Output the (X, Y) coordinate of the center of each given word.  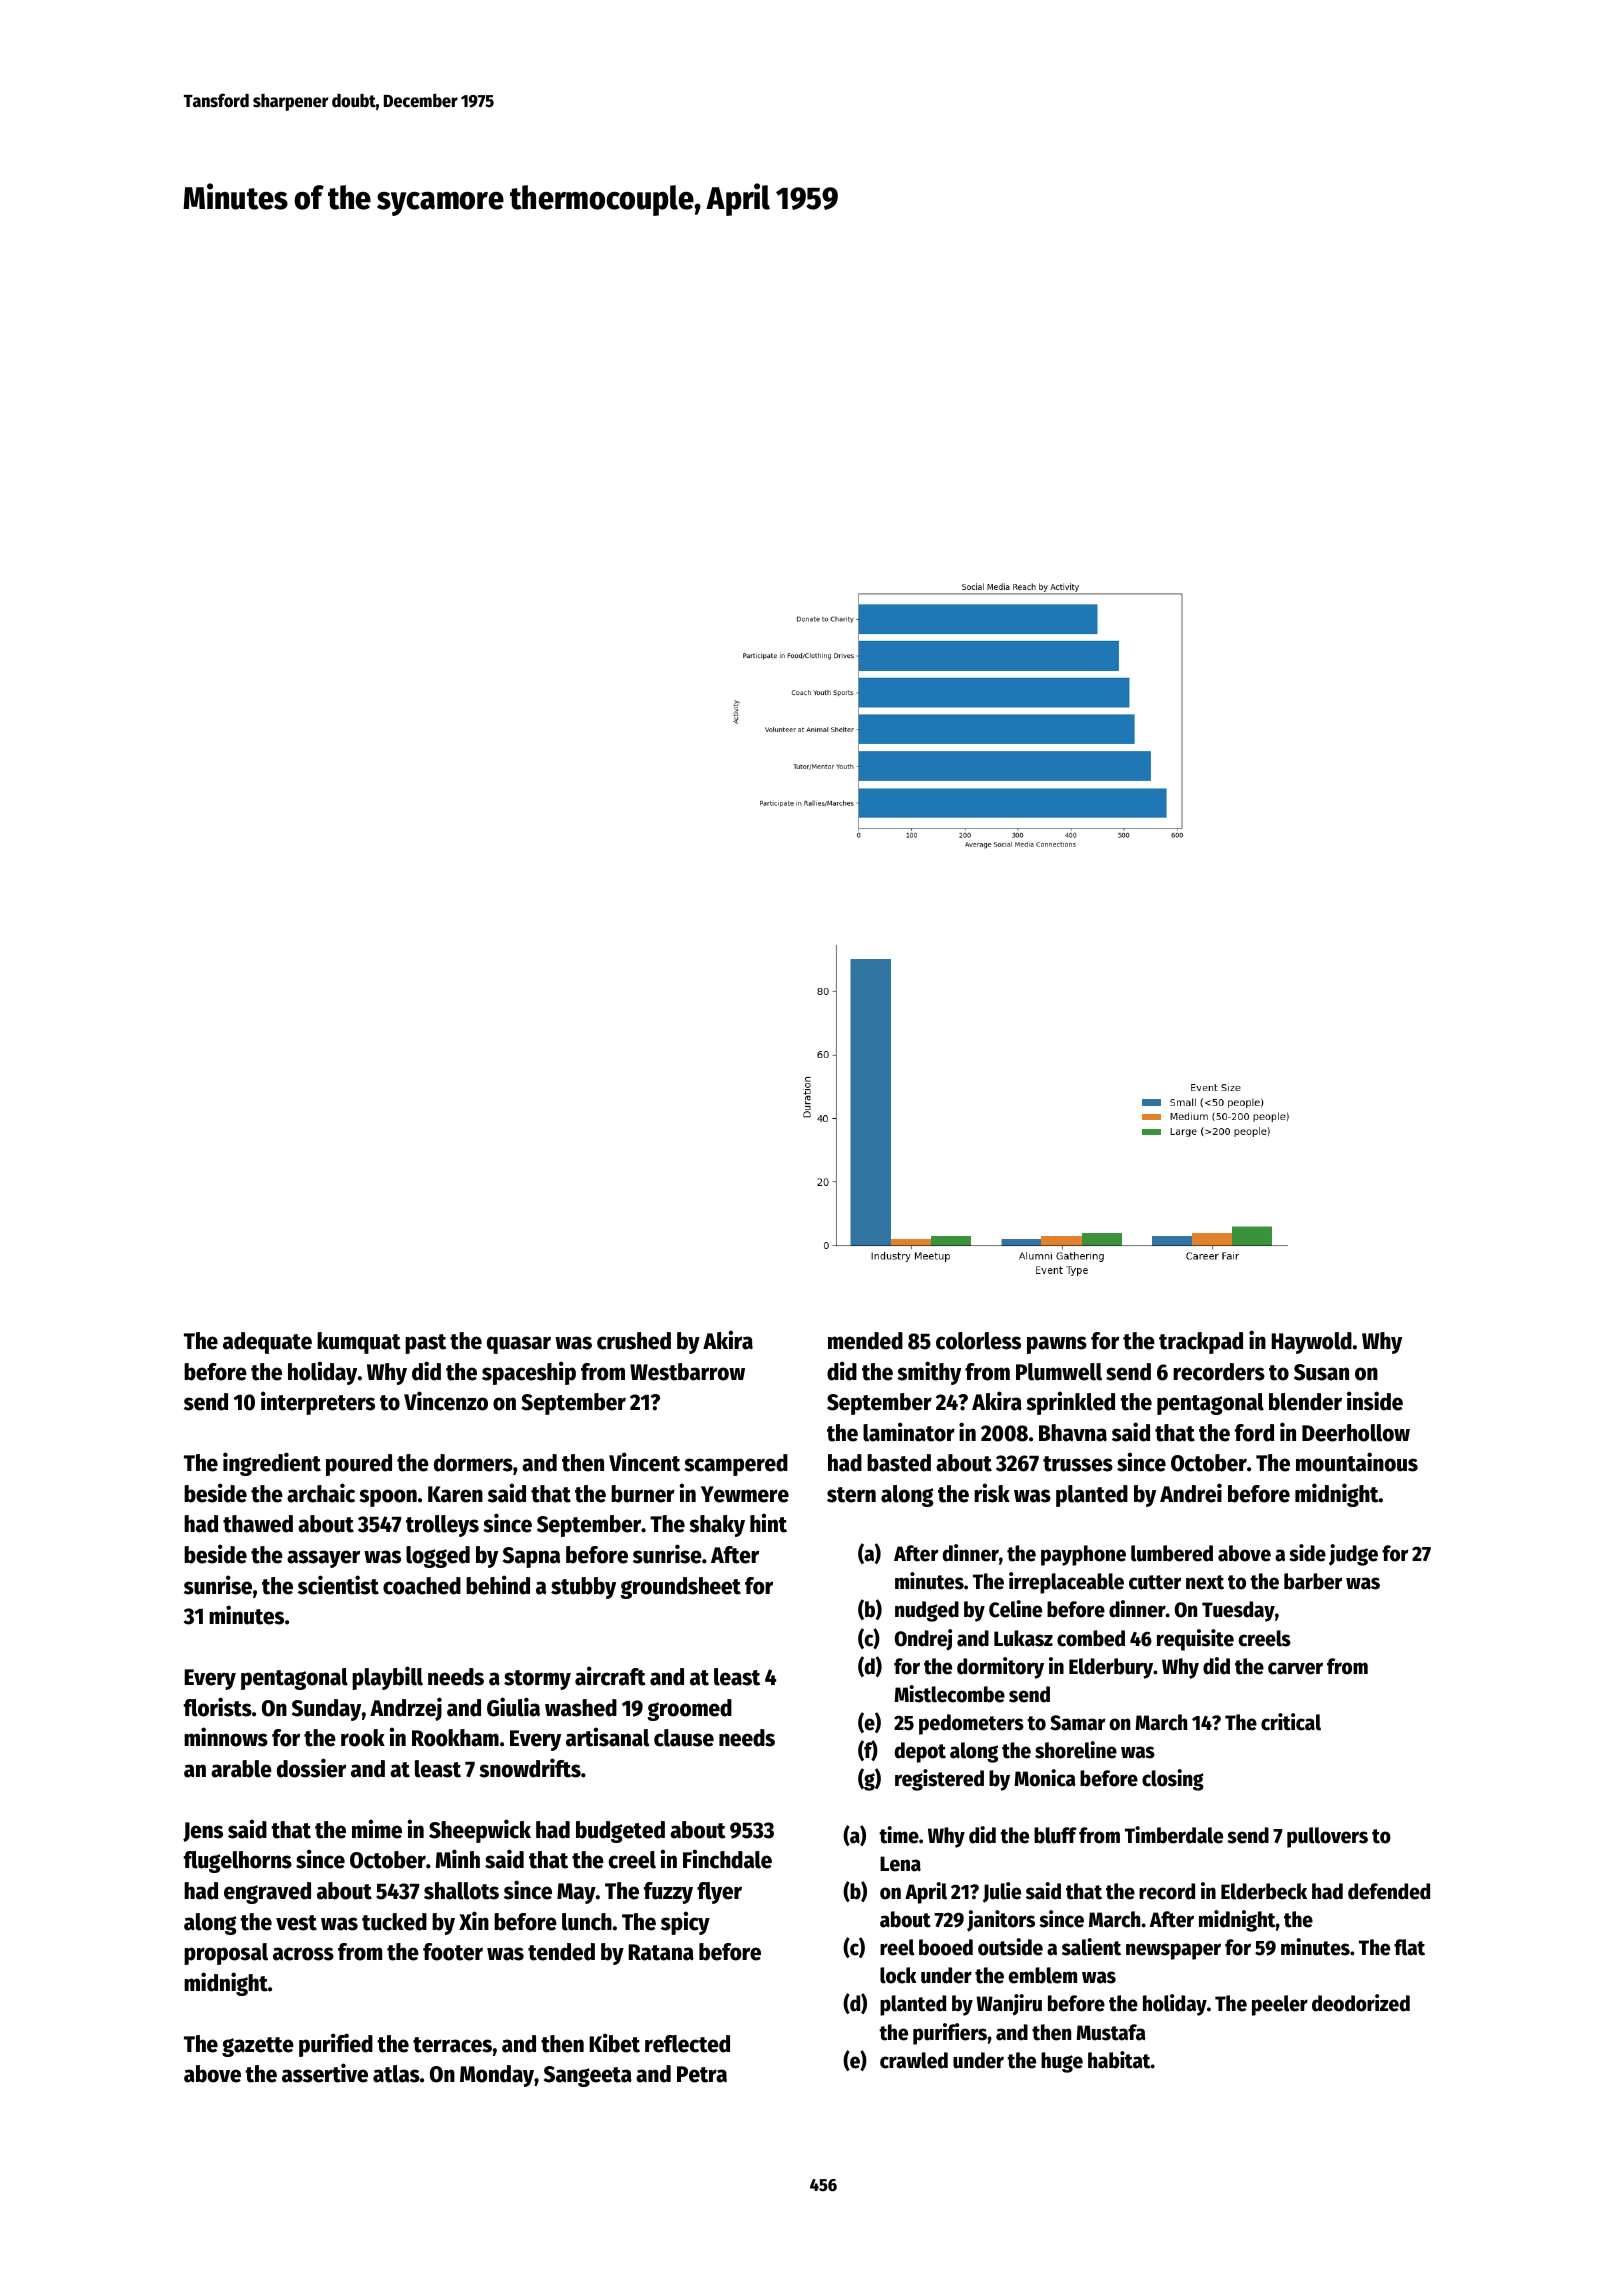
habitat (1119, 2060)
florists (218, 1707)
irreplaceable (1066, 1583)
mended (865, 1341)
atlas (396, 2074)
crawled (914, 2060)
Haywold (1311, 1343)
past (425, 1344)
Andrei (1191, 1493)
